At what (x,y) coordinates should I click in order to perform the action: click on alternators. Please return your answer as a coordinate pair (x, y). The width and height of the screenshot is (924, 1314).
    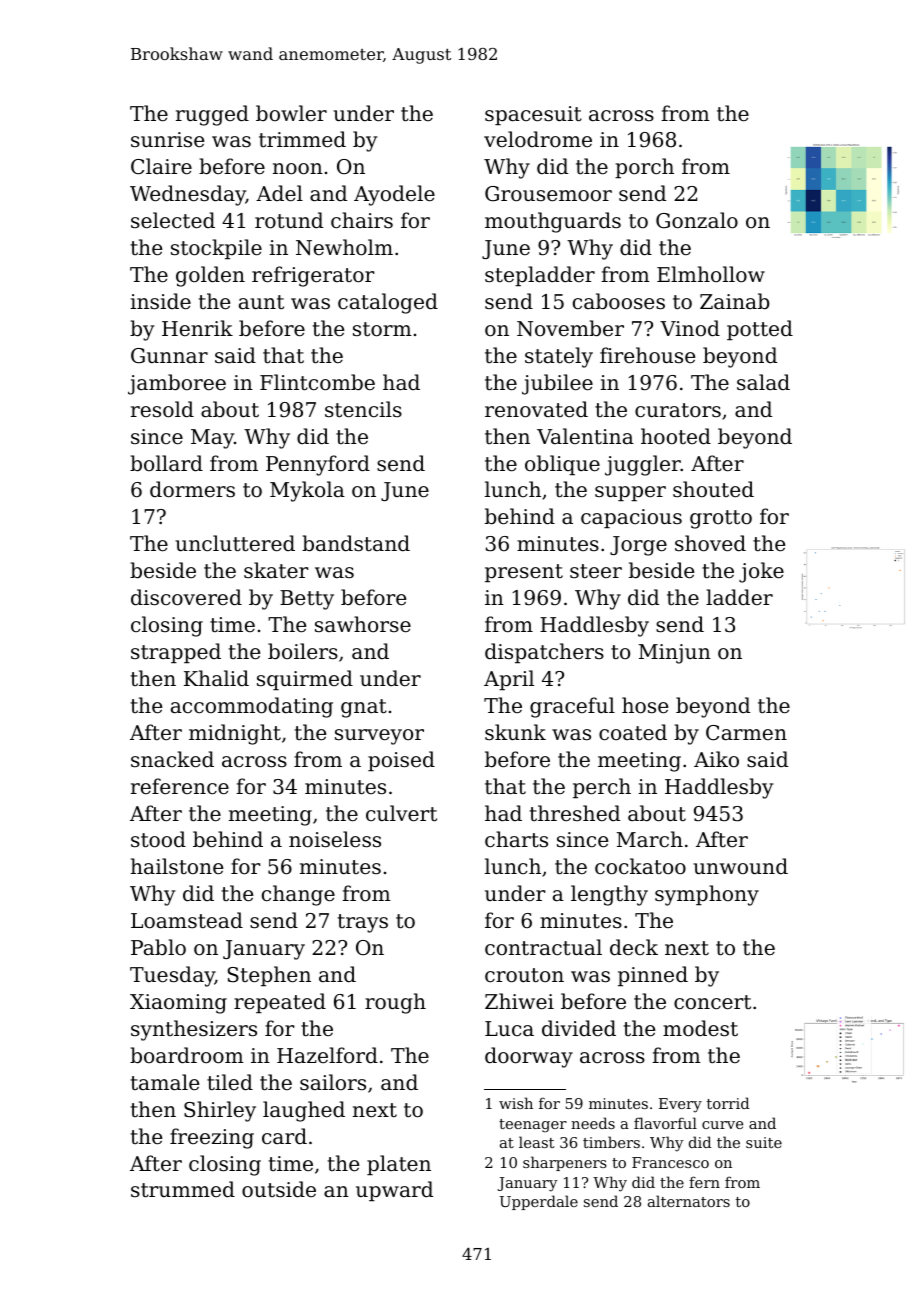
    Looking at the image, I should click on (689, 1201).
